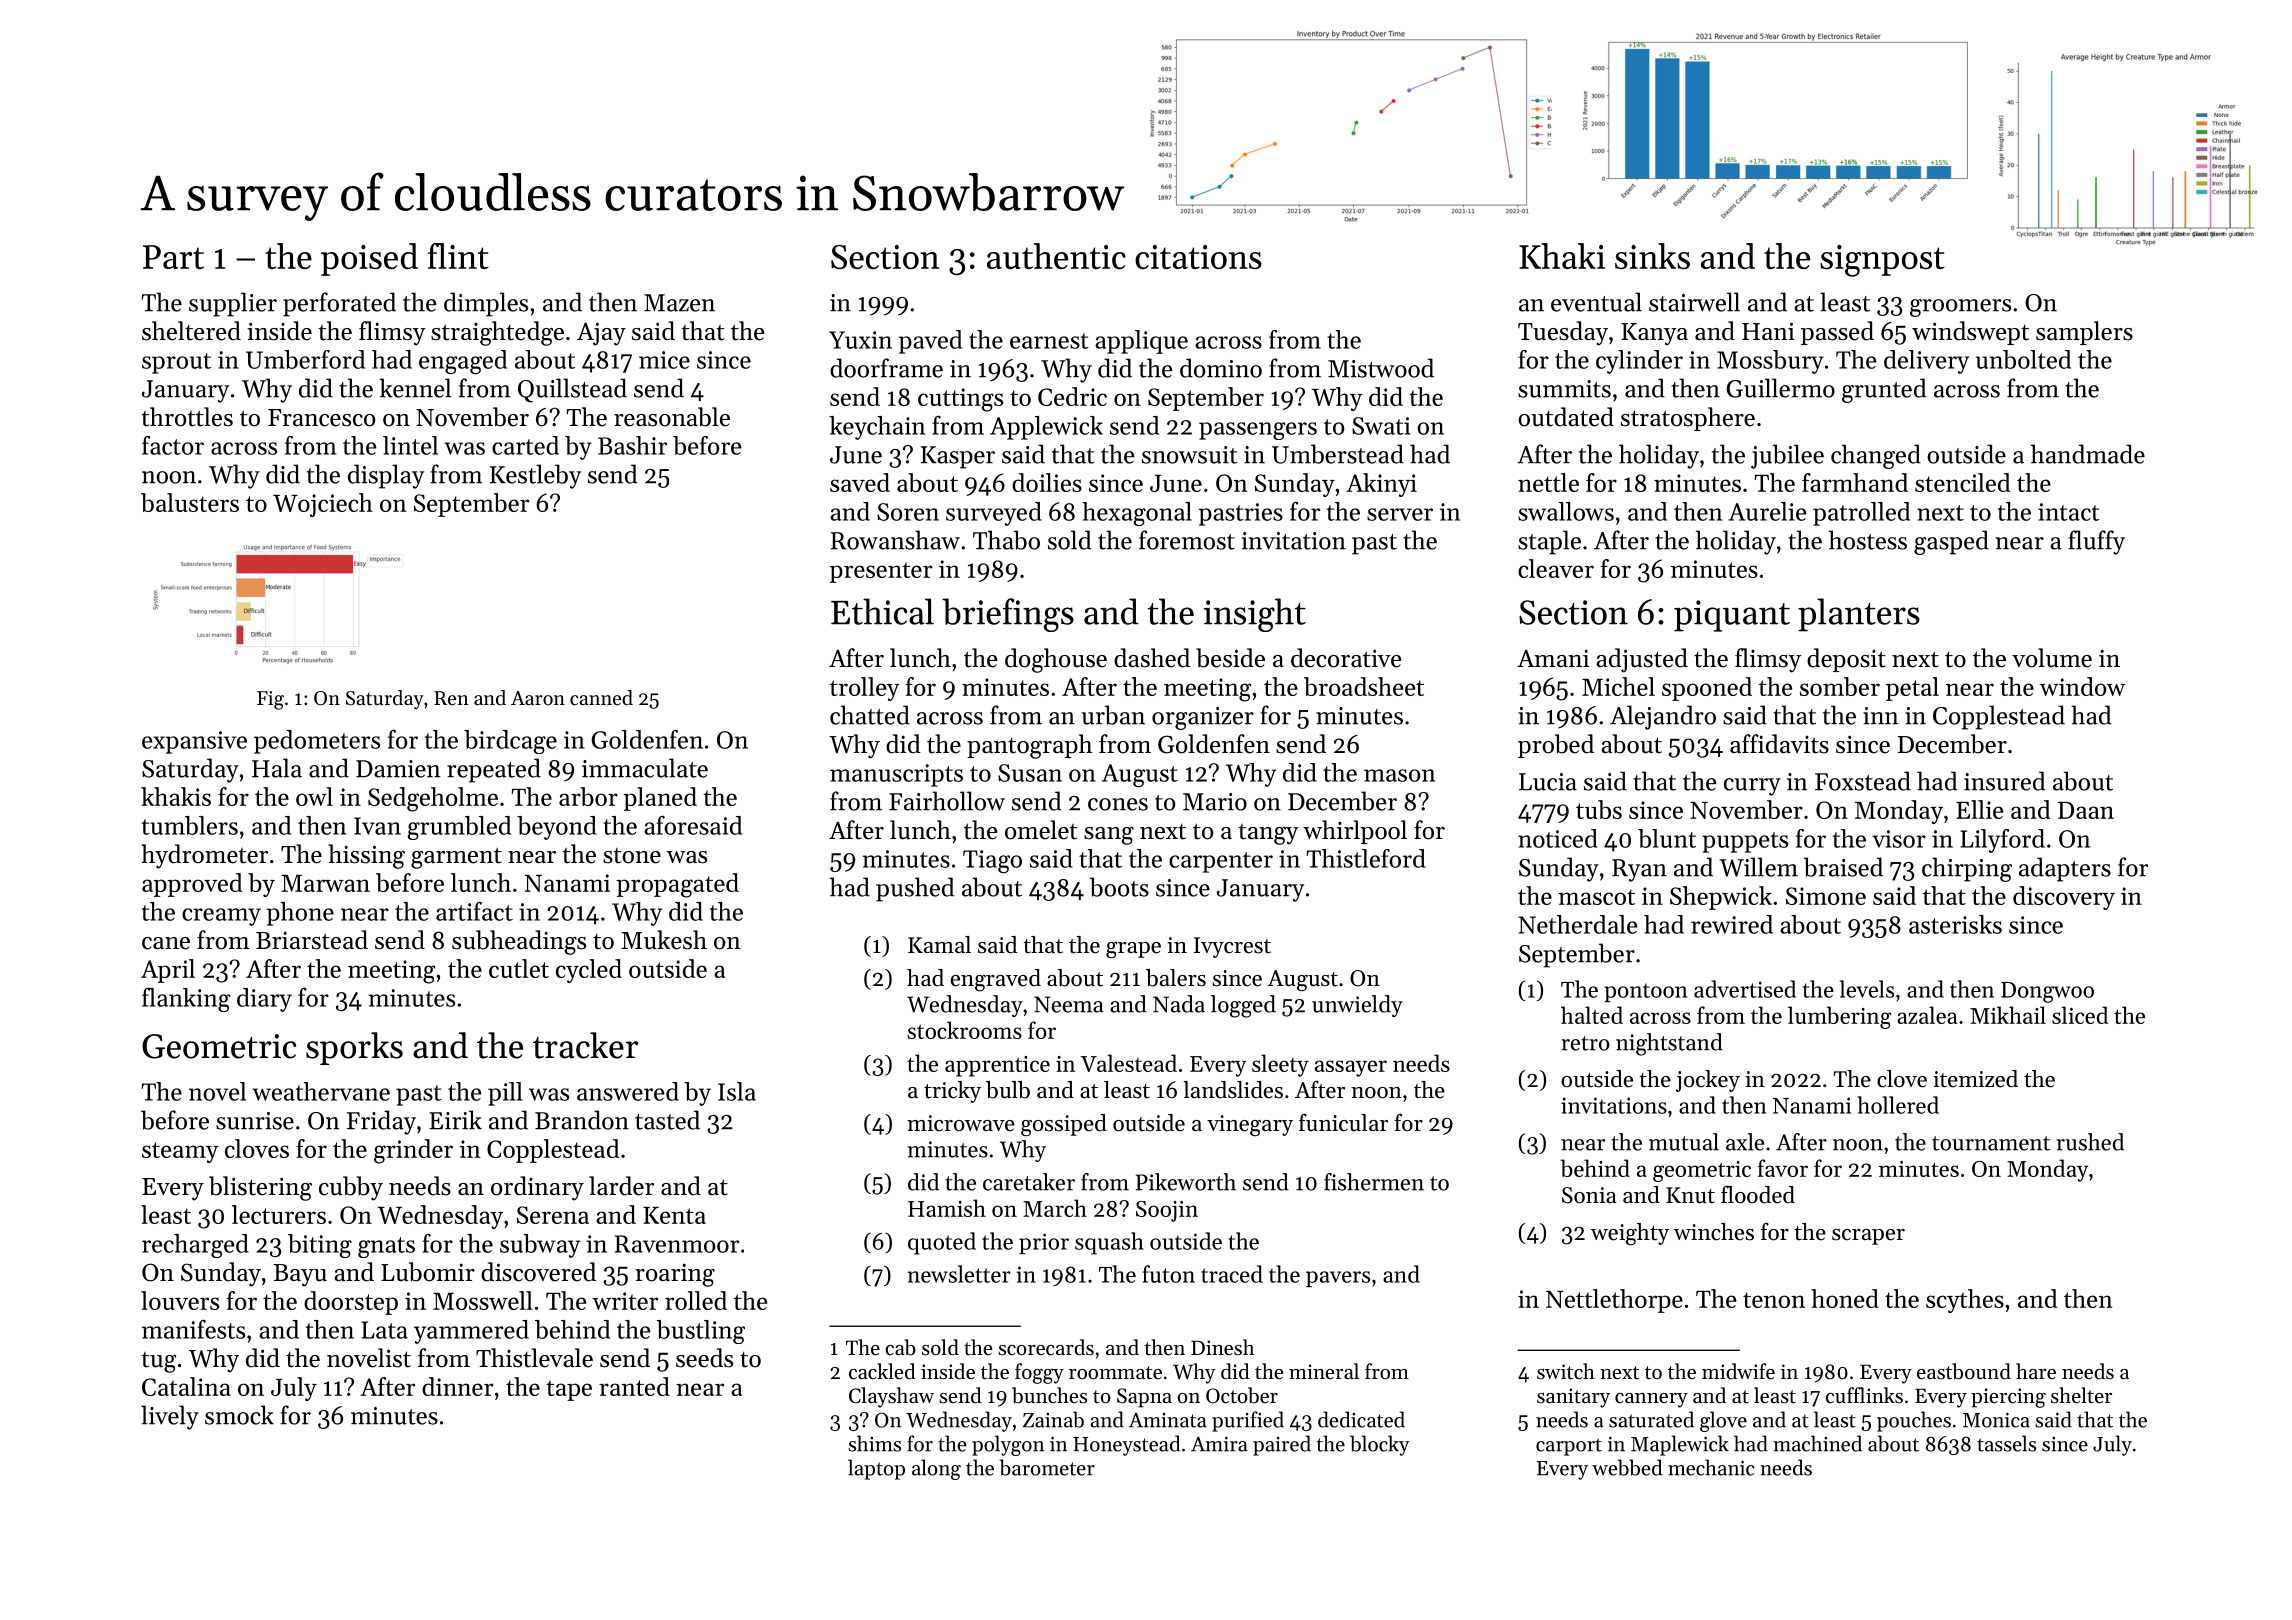 The height and width of the screenshot is (1620, 2292). I want to click on insight, so click(1255, 615).
